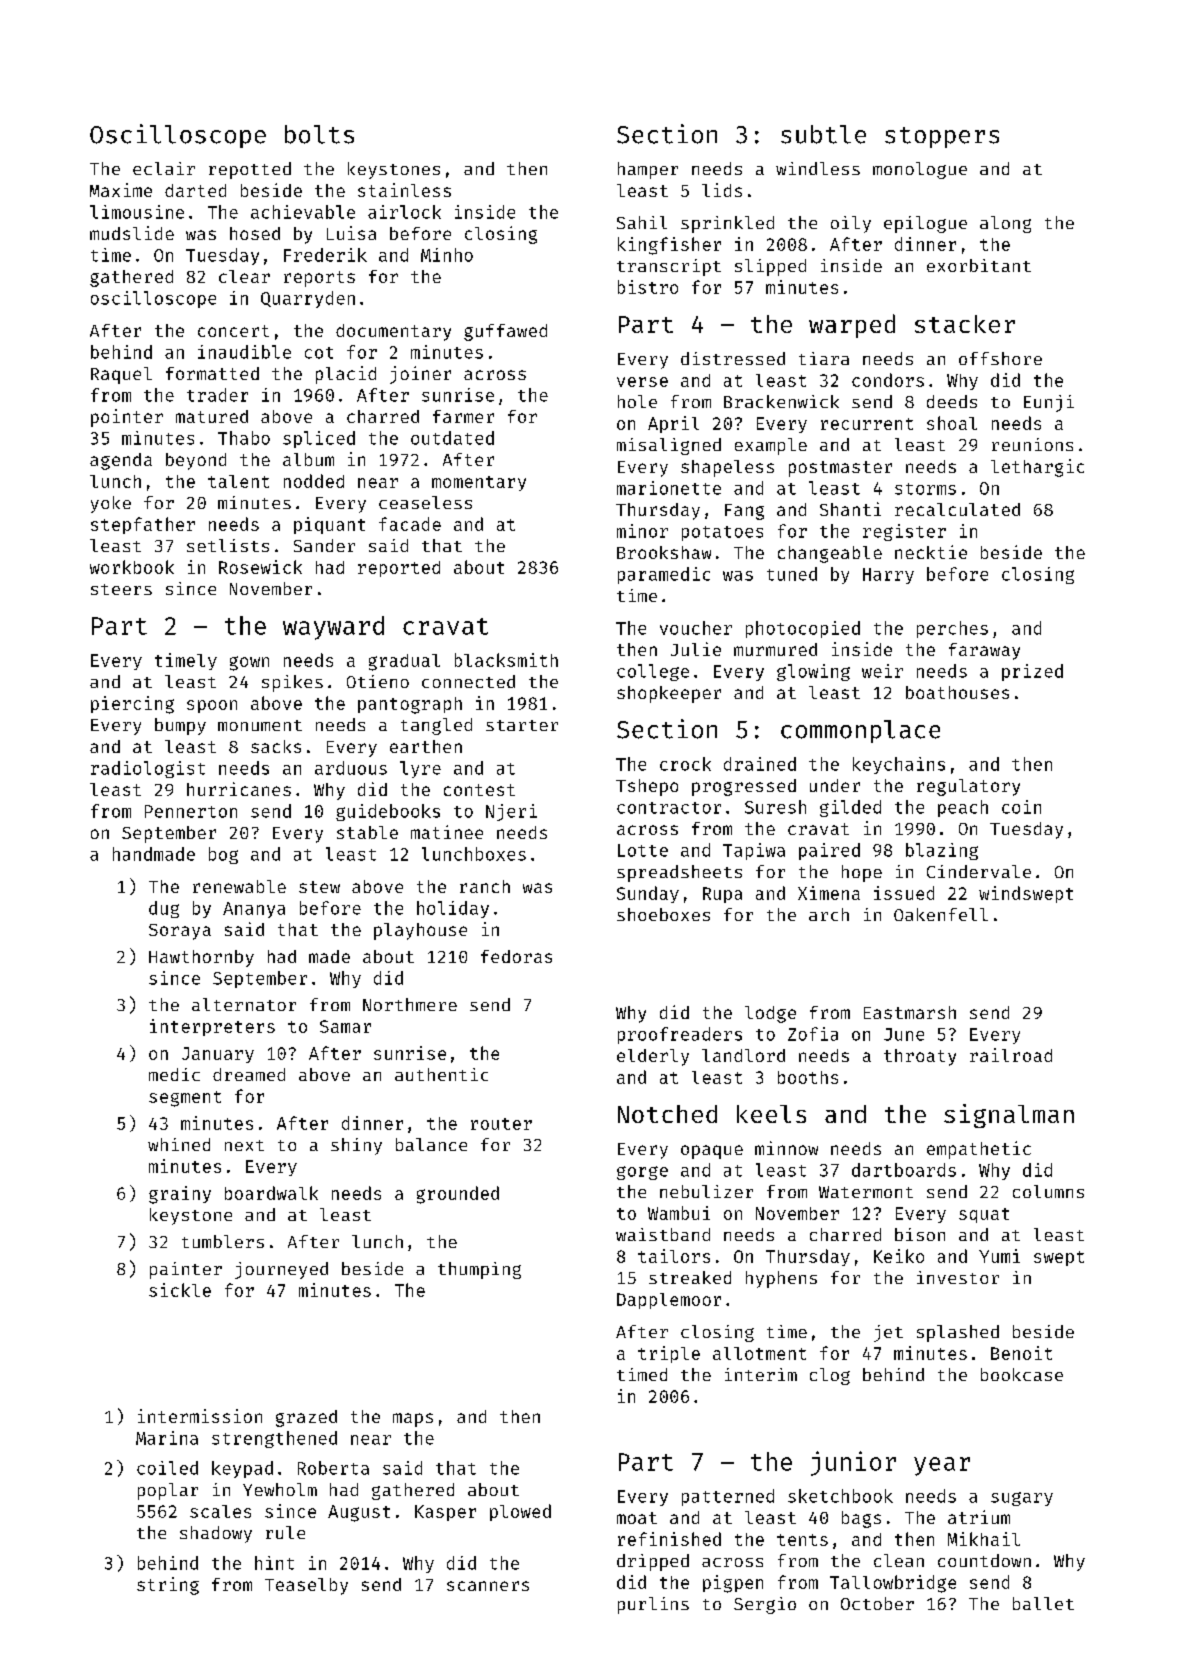 The image size is (1178, 1665). What do you see at coordinates (957, 509) in the page?
I see `recalculated` at bounding box center [957, 509].
